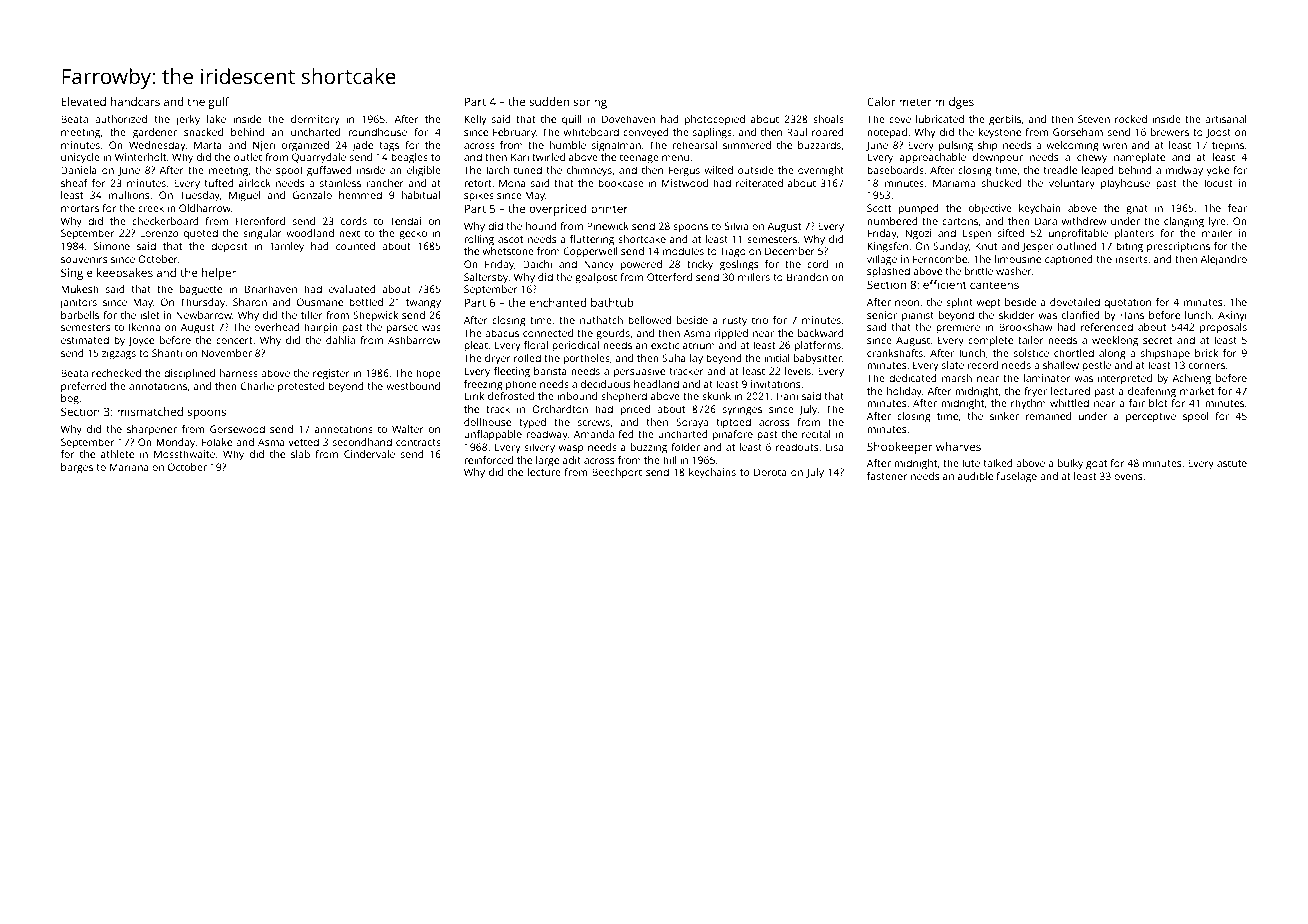 The image size is (1308, 924). Describe the element at coordinates (1092, 158) in the screenshot. I see `chewy` at that location.
